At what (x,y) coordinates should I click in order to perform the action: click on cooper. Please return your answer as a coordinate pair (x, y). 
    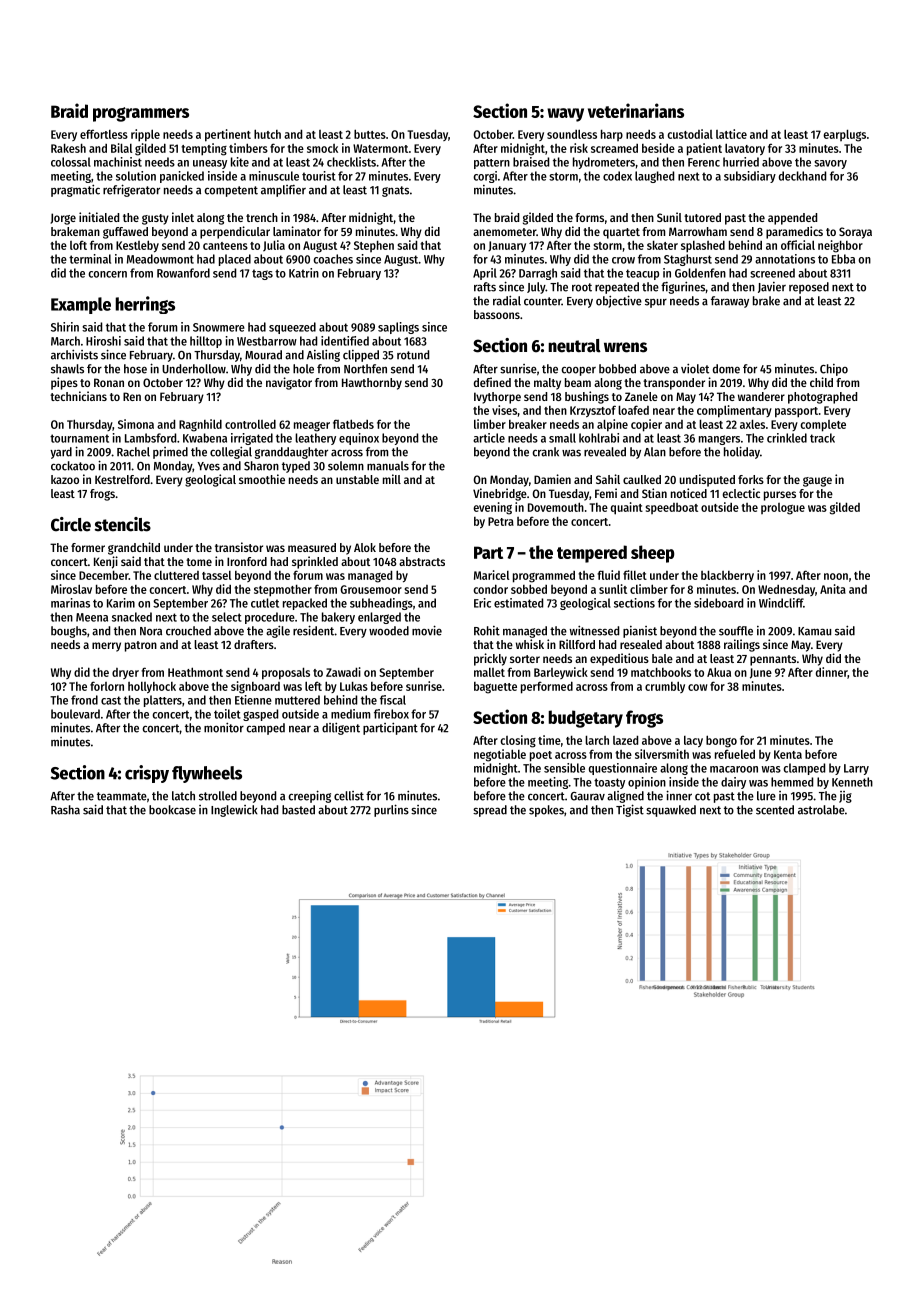
    Looking at the image, I should click on (579, 371).
